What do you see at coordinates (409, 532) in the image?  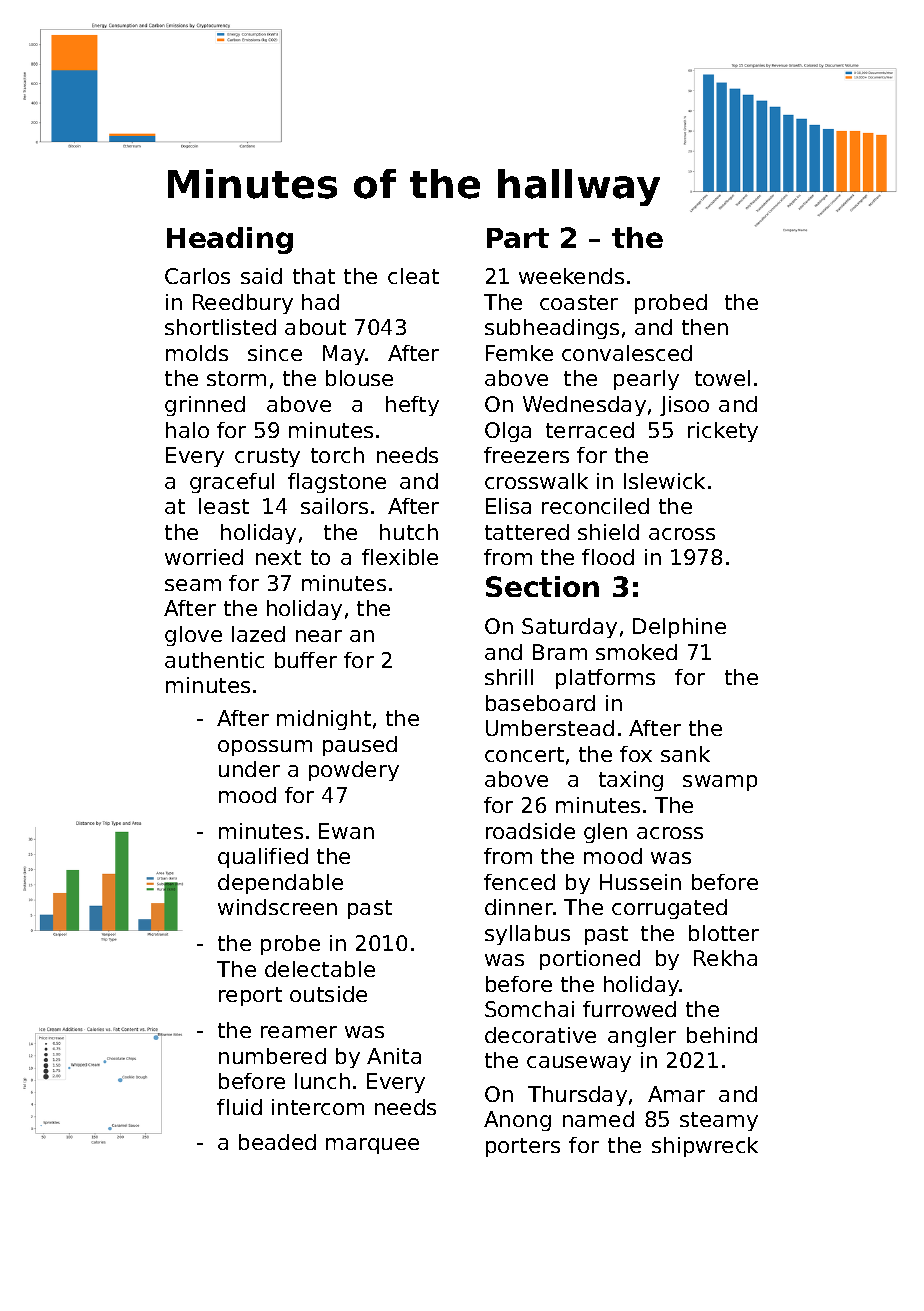 I see `hutch` at bounding box center [409, 532].
